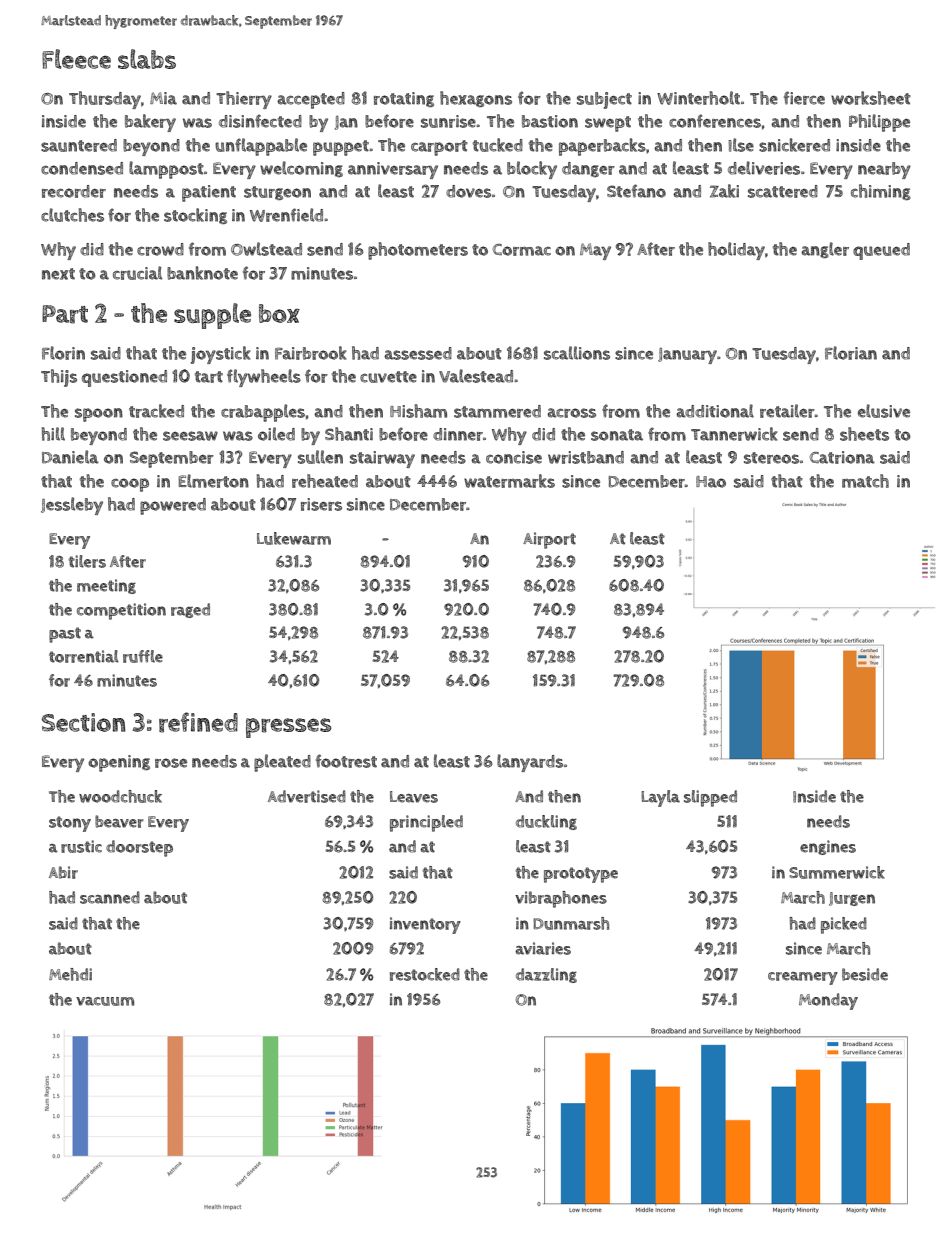 The width and height of the screenshot is (952, 1233). I want to click on sunrise, so click(448, 121).
